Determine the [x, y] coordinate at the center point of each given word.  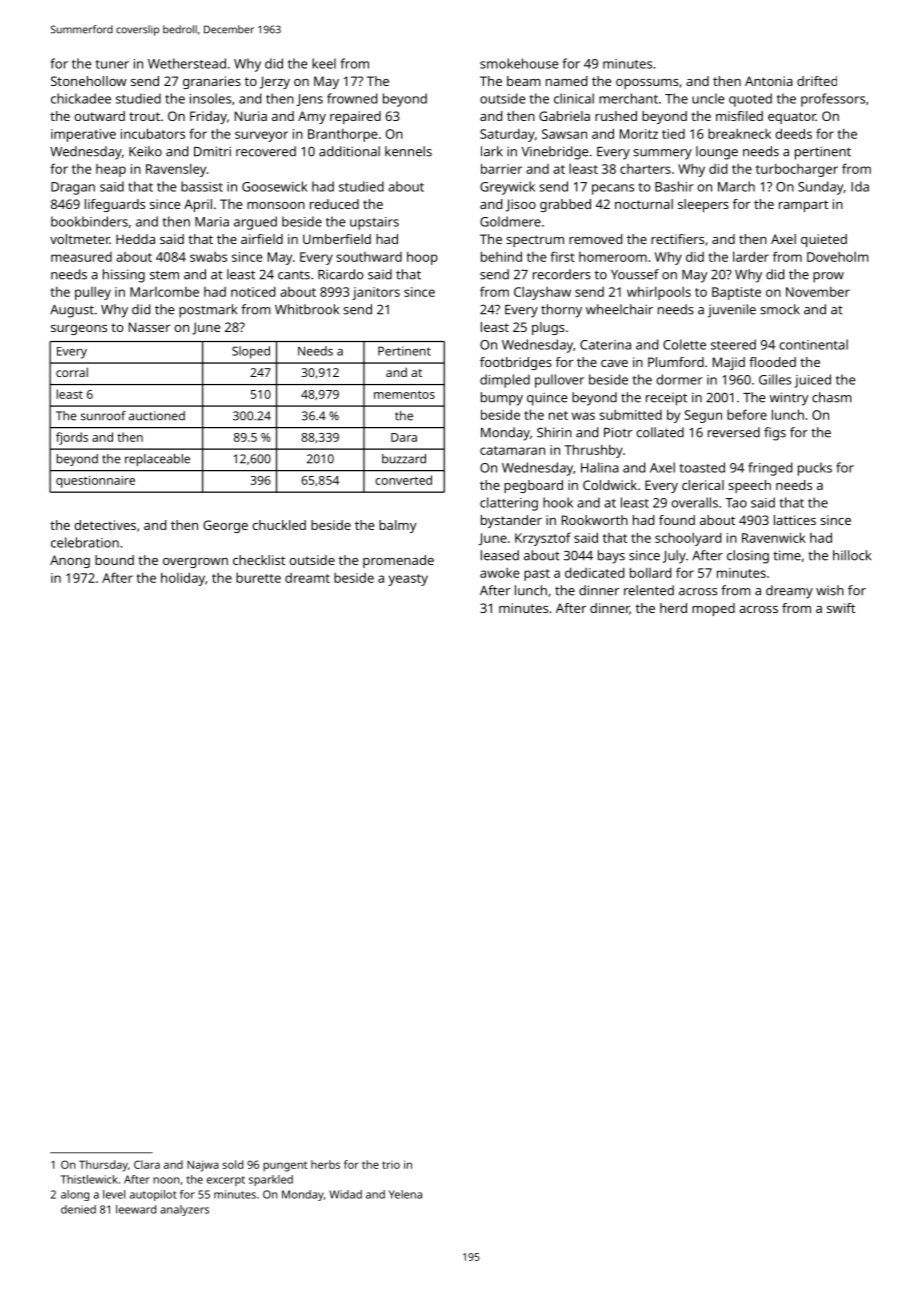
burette [258, 578]
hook [558, 502]
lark [492, 151]
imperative [83, 135]
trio [391, 1165]
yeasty [408, 580]
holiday [183, 579]
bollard [650, 572]
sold [232, 1164]
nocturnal [644, 204]
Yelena [405, 1194]
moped [713, 609]
